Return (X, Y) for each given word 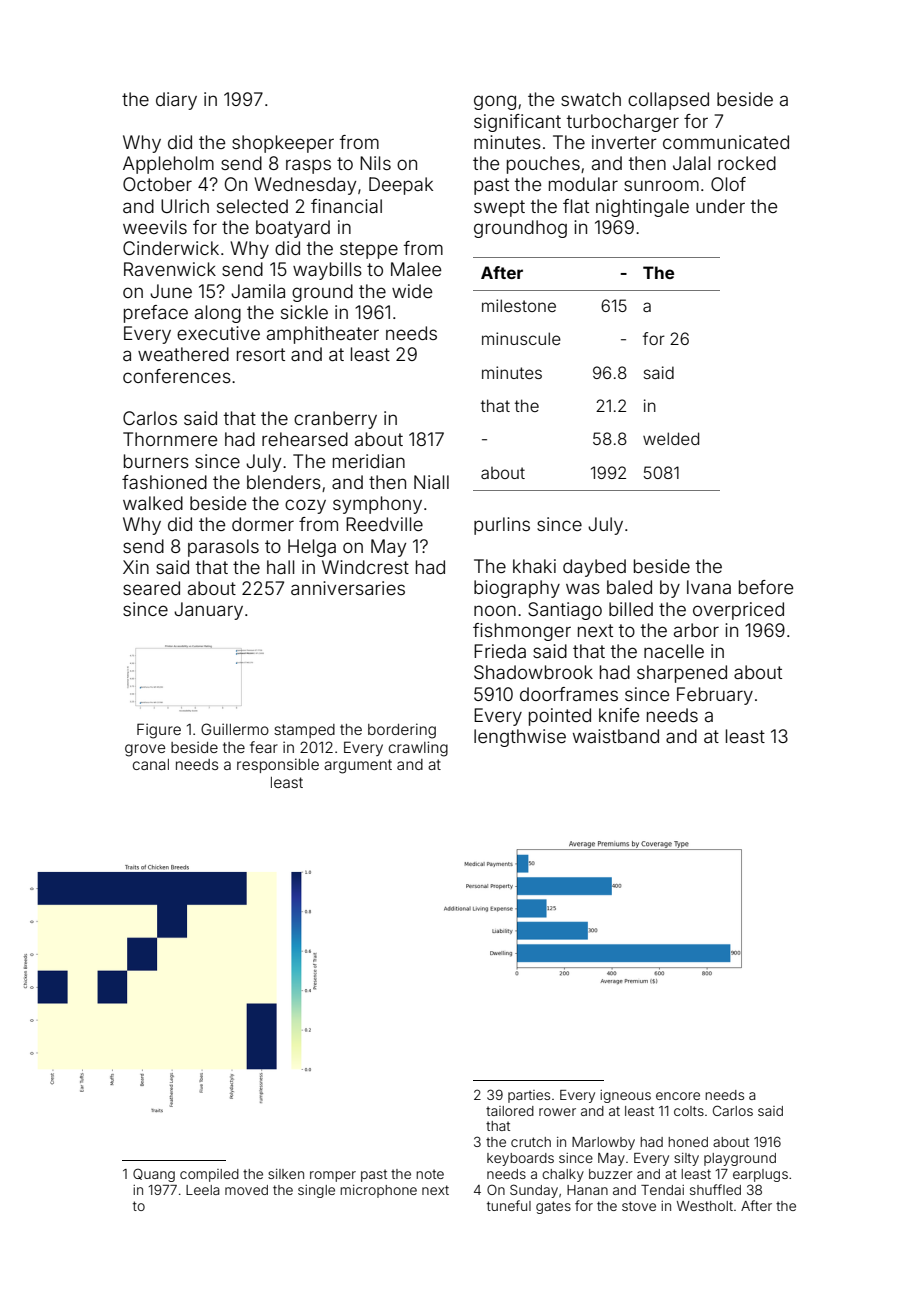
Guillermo (235, 729)
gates (553, 1207)
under (720, 206)
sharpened (682, 674)
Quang (154, 1175)
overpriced (738, 611)
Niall (431, 482)
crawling (418, 749)
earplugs (760, 1175)
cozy (305, 506)
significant (517, 123)
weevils (155, 227)
